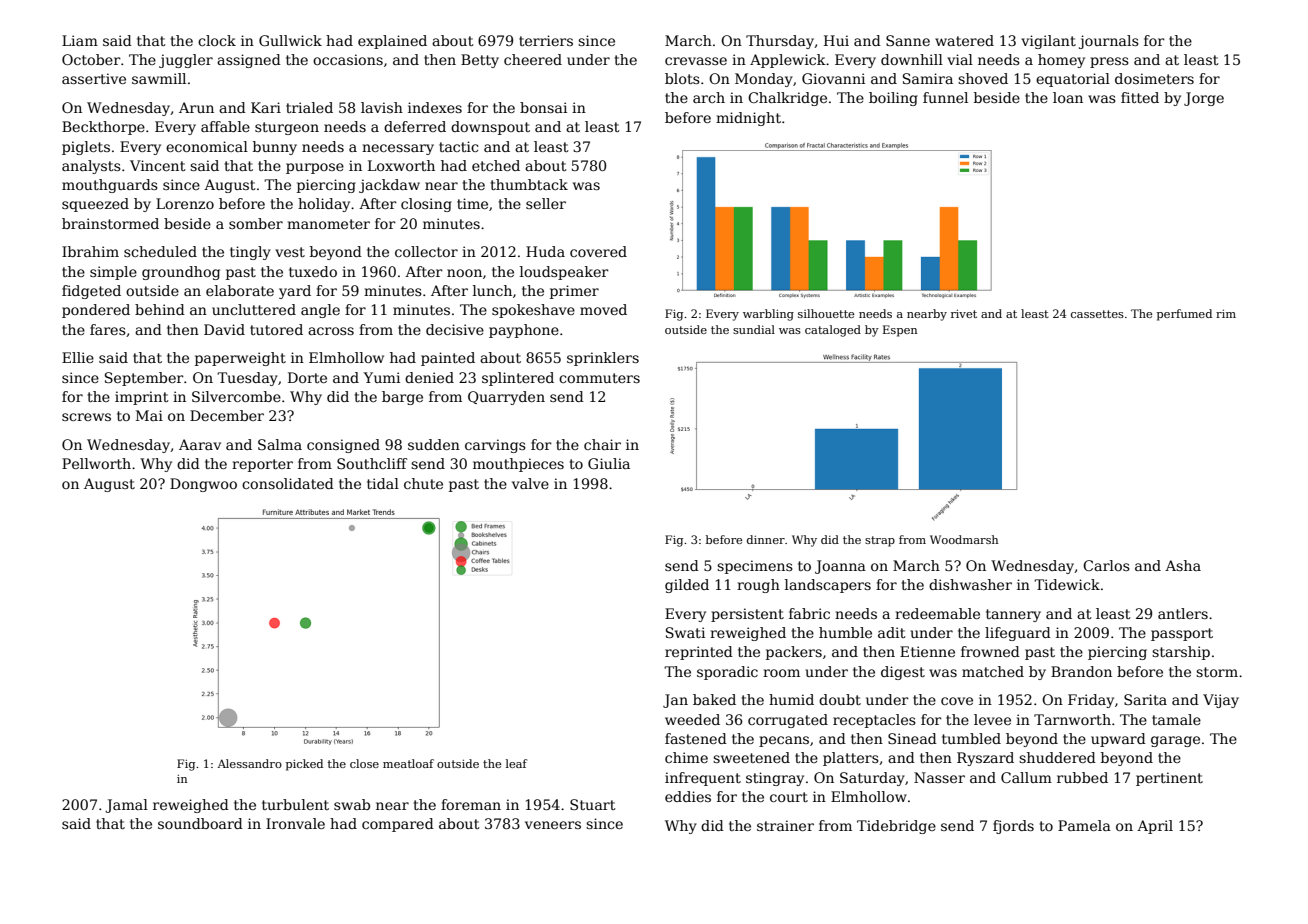 The image size is (1308, 924). Describe the element at coordinates (768, 315) in the screenshot. I see `warbling` at that location.
